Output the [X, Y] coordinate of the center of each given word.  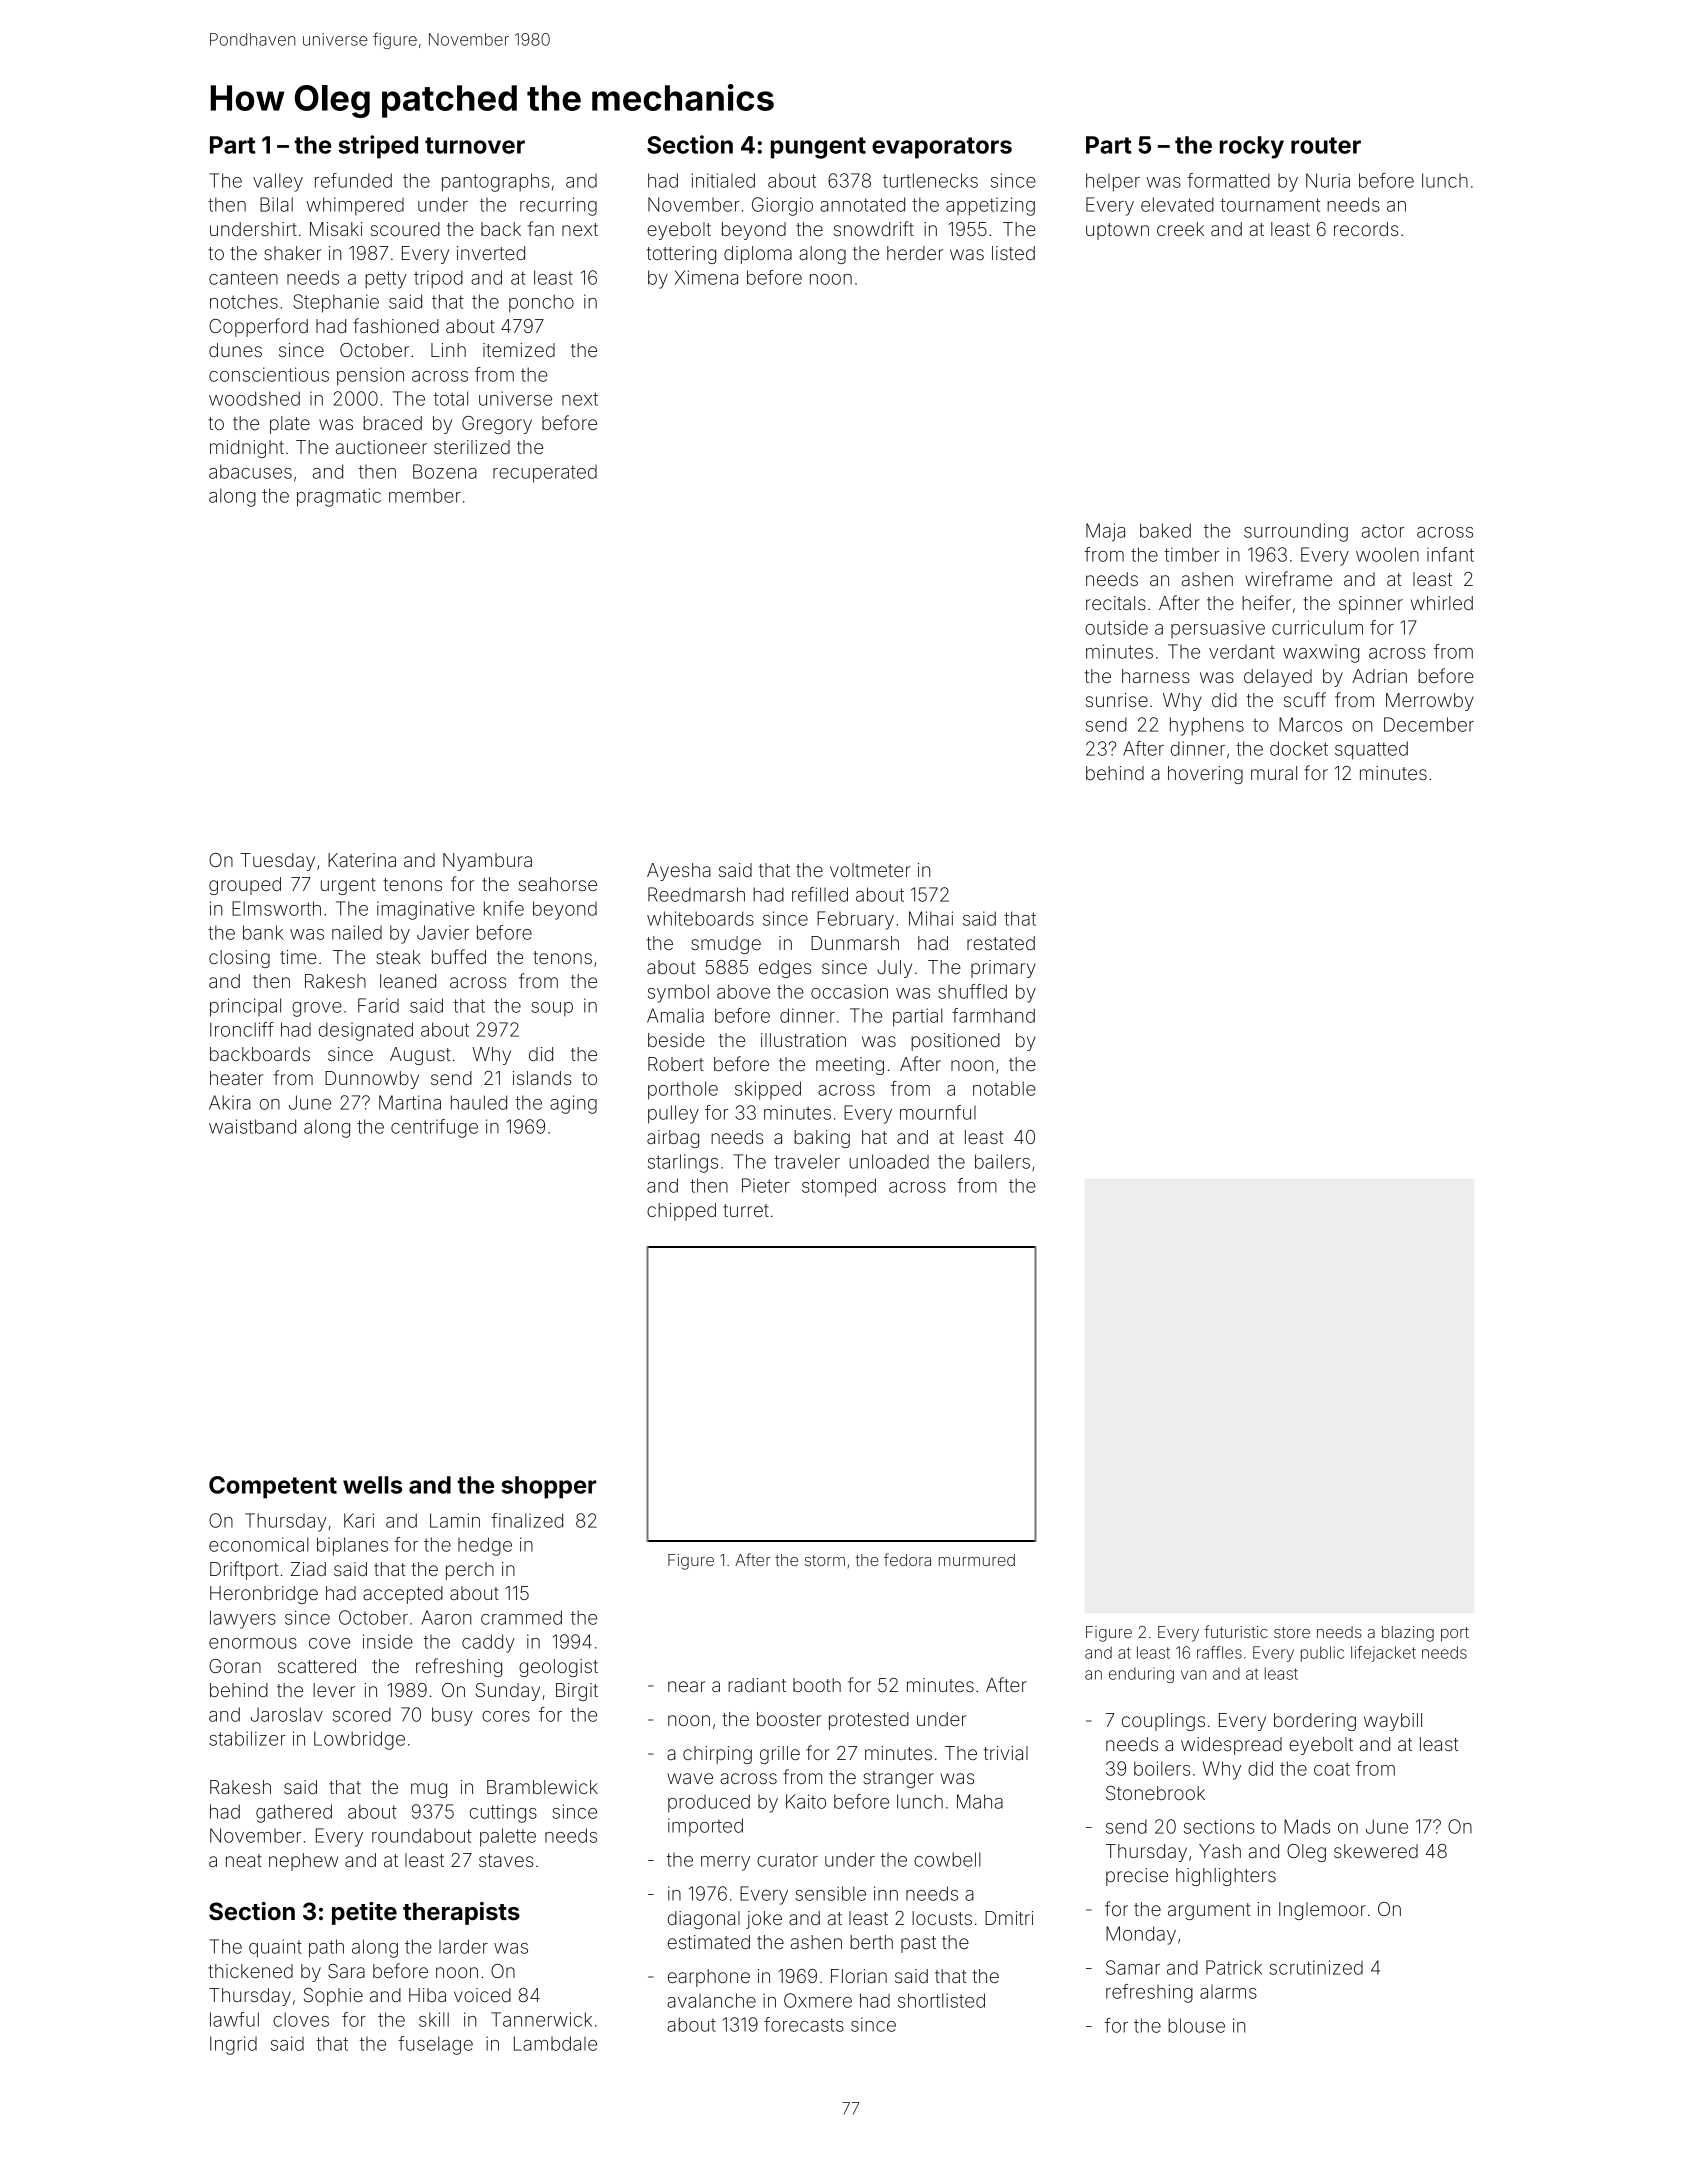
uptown [1117, 231]
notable [1004, 1088]
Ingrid [233, 2045]
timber [1191, 554]
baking [822, 1139]
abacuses [250, 471]
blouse [1196, 2025]
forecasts [804, 2024]
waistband [252, 1126]
